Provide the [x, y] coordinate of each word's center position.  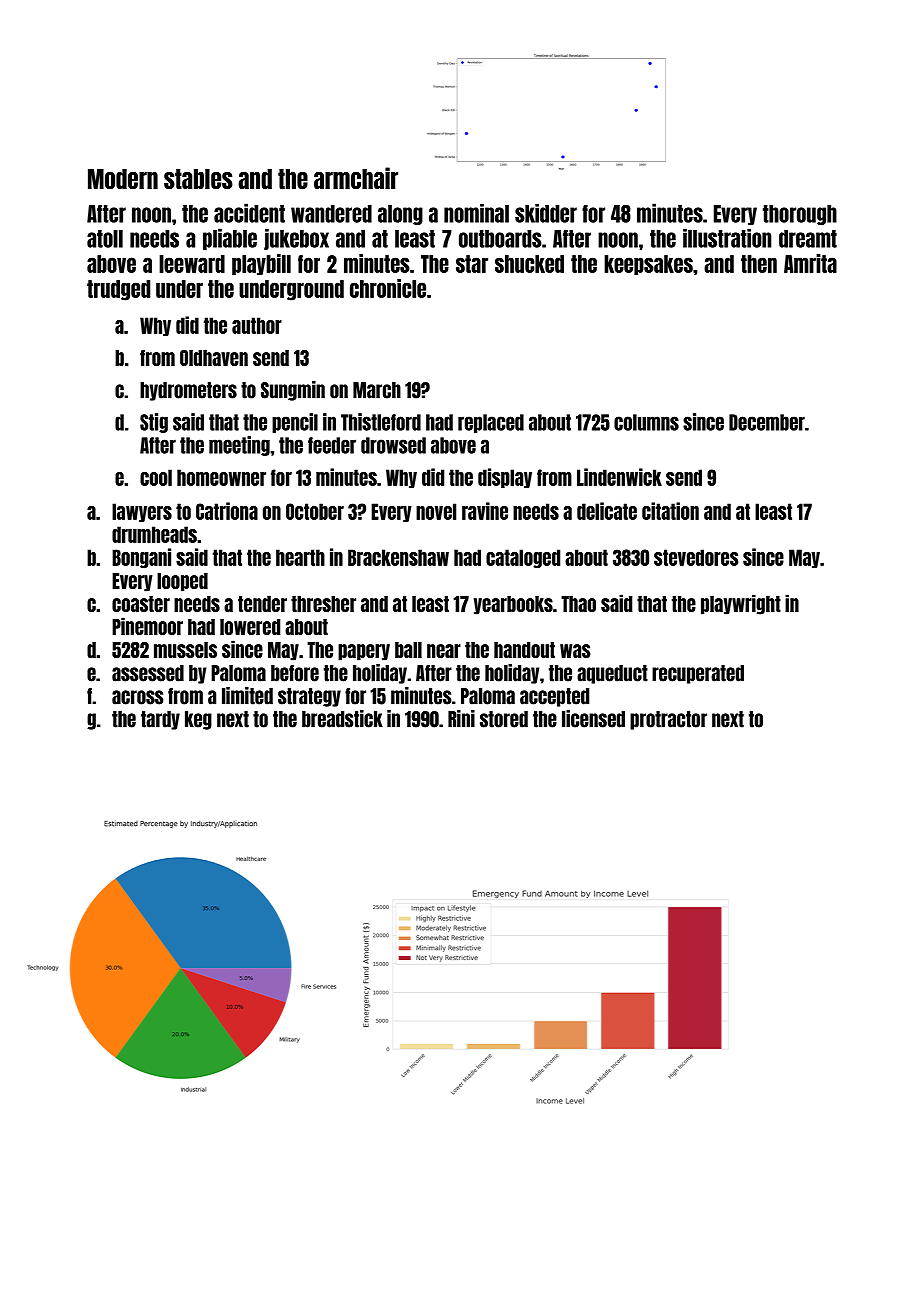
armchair [356, 178]
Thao [578, 604]
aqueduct [612, 674]
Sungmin [293, 391]
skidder [546, 213]
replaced [491, 423]
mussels [185, 650]
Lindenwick [619, 477]
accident [249, 213]
